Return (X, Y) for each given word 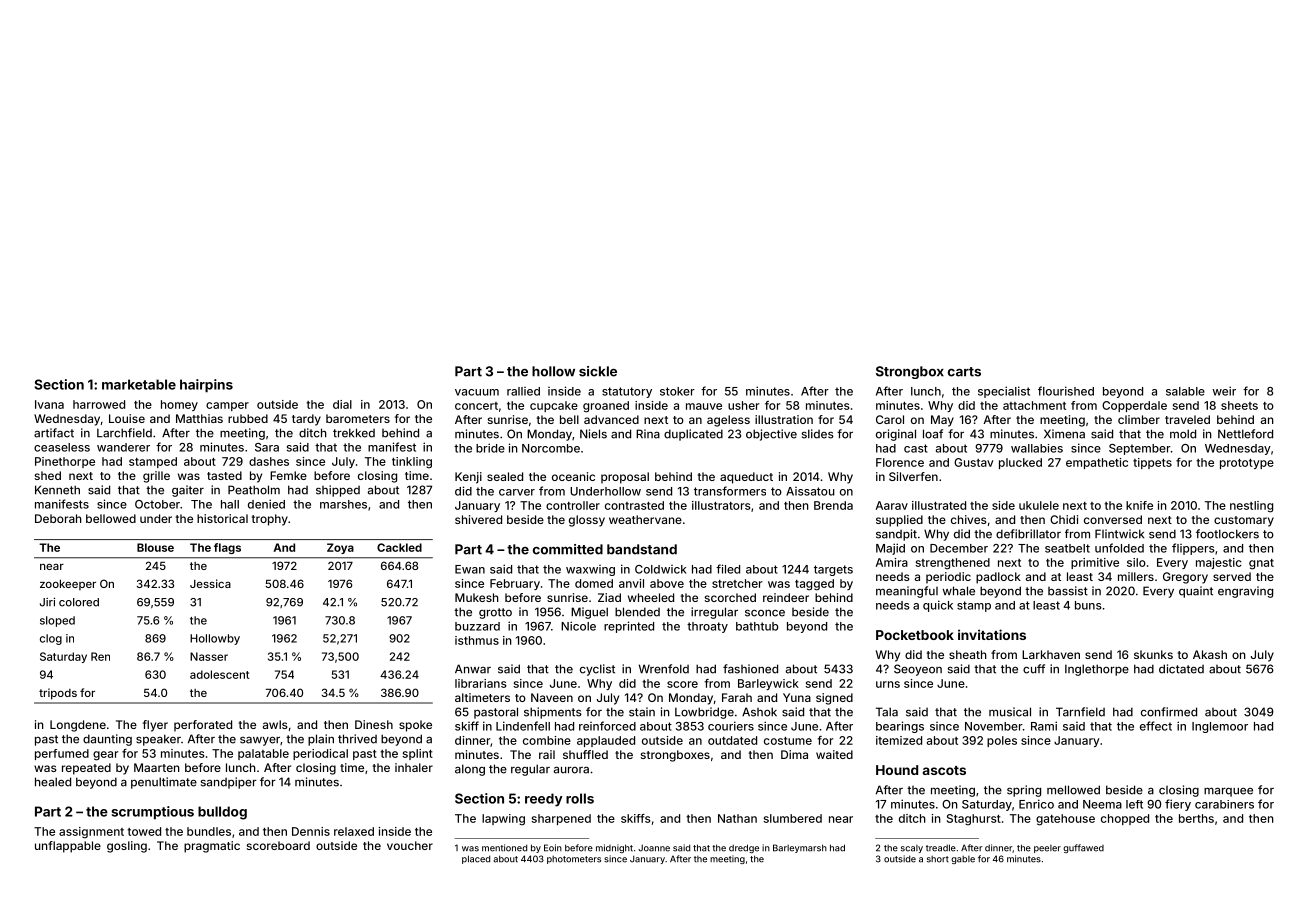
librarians (481, 683)
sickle (598, 371)
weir (1224, 391)
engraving (1245, 592)
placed (476, 859)
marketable (139, 384)
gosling (127, 847)
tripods (58, 694)
